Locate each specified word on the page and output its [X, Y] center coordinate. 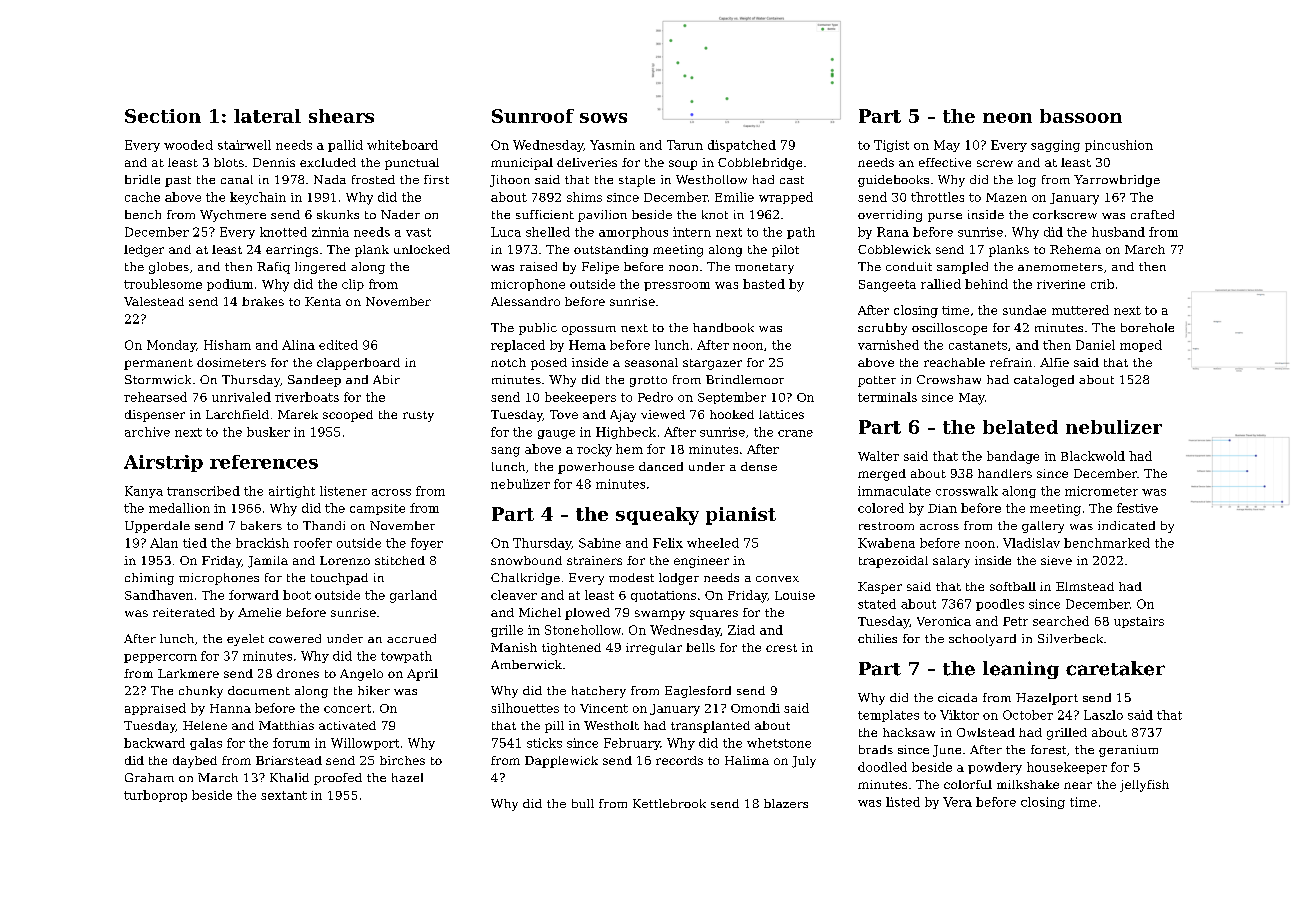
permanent [158, 364]
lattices [781, 414]
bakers [261, 525]
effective [945, 162]
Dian [942, 508]
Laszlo [1103, 715]
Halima [747, 760]
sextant [284, 795]
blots [229, 162]
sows [603, 118]
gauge [556, 434]
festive [1137, 508]
